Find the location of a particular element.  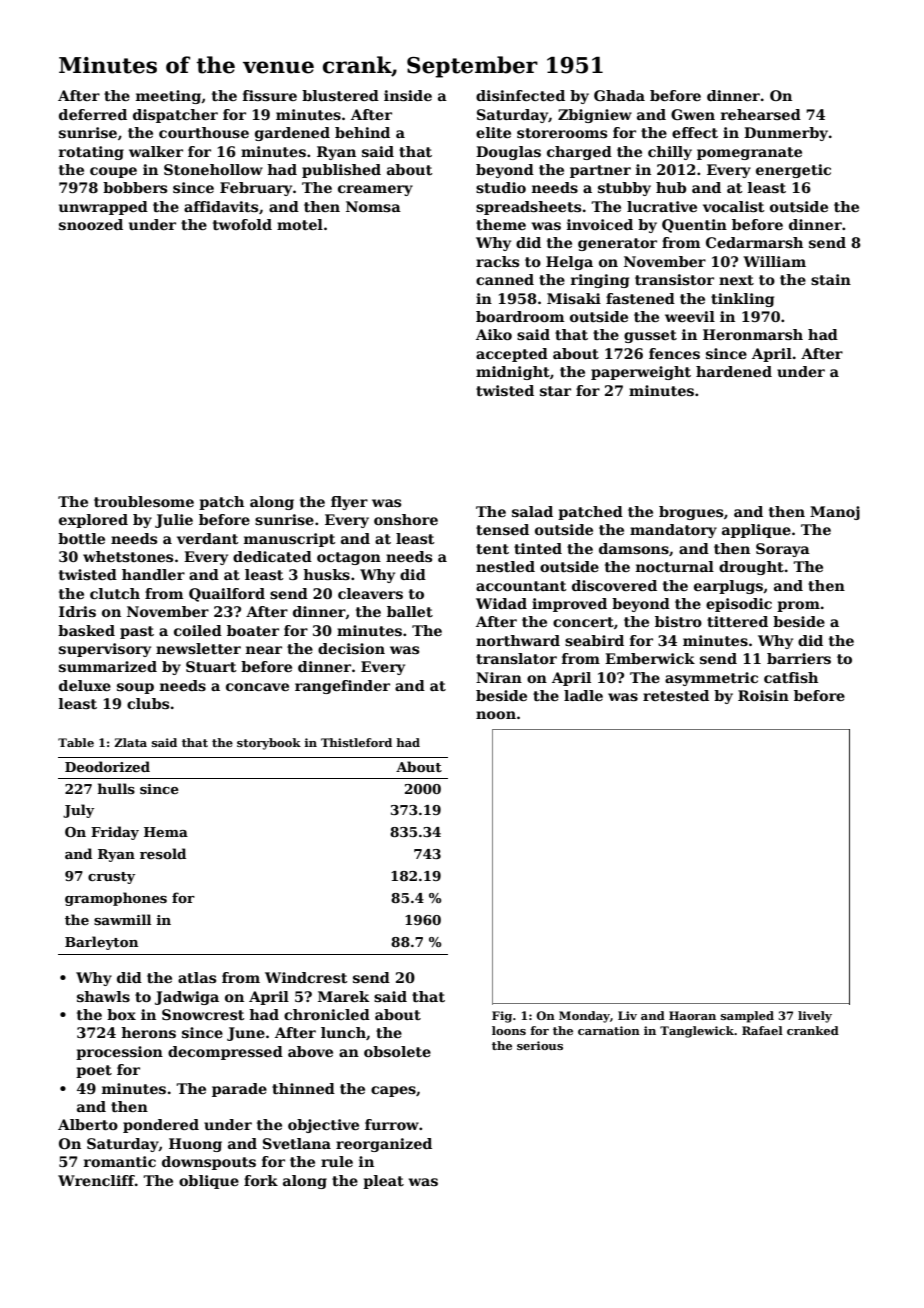

bobbers is located at coordinates (135, 187).
